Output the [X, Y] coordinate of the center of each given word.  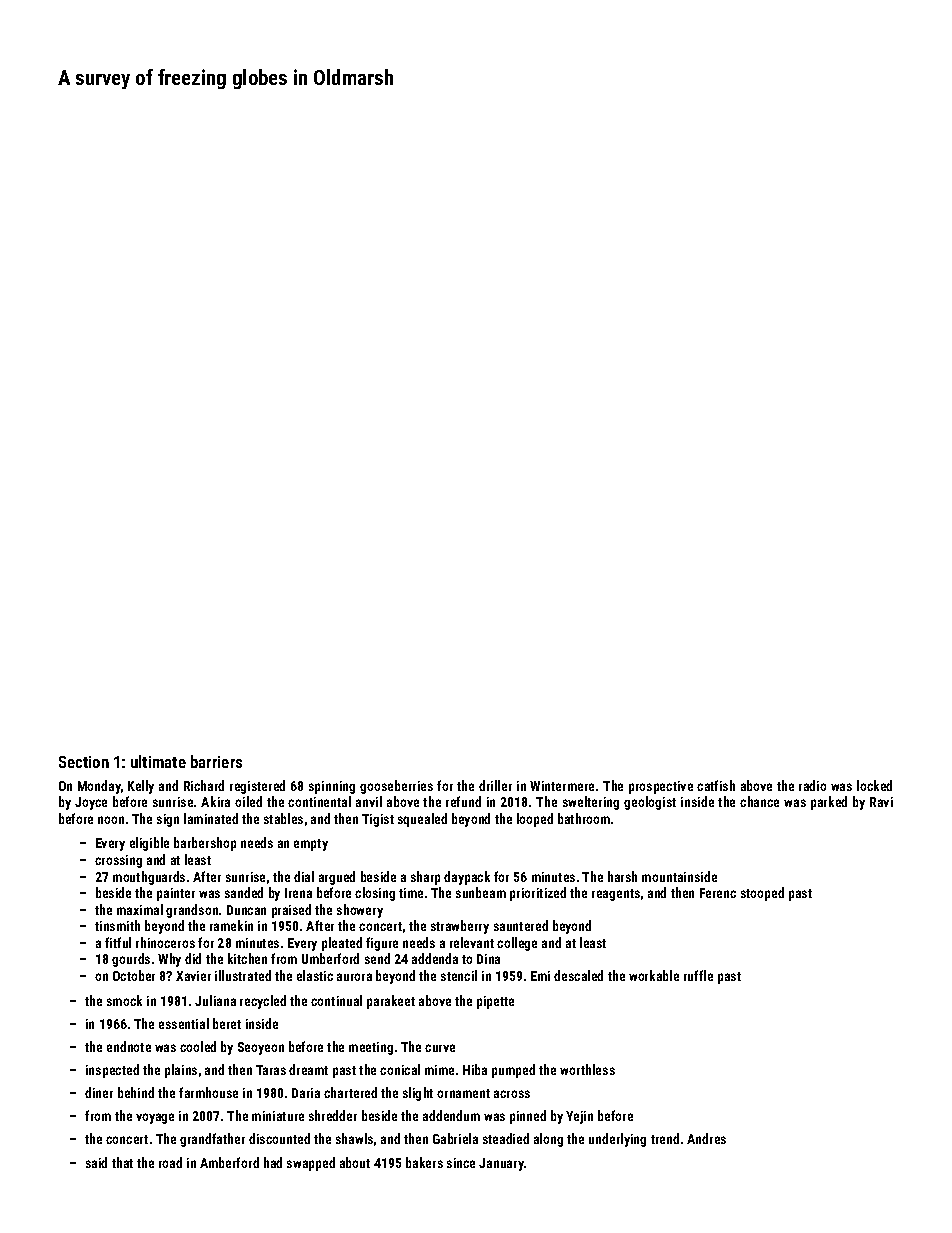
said [96, 1162]
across [512, 1094]
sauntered [521, 925]
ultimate [158, 761]
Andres [706, 1138]
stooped [762, 894]
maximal [140, 909]
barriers [216, 761]
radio [812, 785]
